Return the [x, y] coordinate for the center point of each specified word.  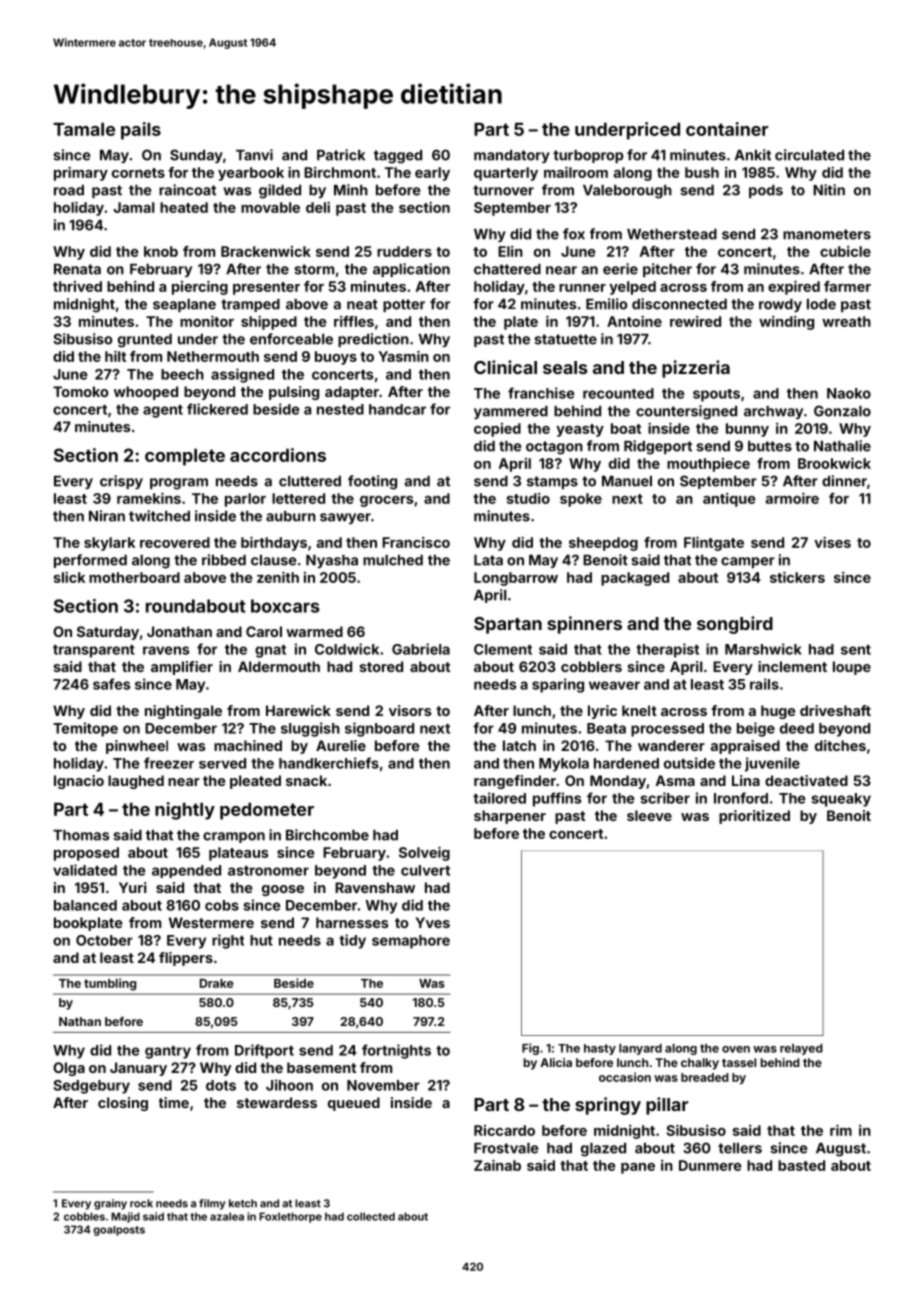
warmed [314, 631]
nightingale [183, 712]
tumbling [110, 984]
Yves [433, 922]
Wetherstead [672, 234]
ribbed [224, 560]
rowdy [780, 305]
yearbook [251, 174]
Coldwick [347, 649]
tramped [250, 305]
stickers [797, 577]
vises [832, 542]
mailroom [576, 172]
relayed [801, 1049]
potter [404, 305]
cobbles [84, 1216]
